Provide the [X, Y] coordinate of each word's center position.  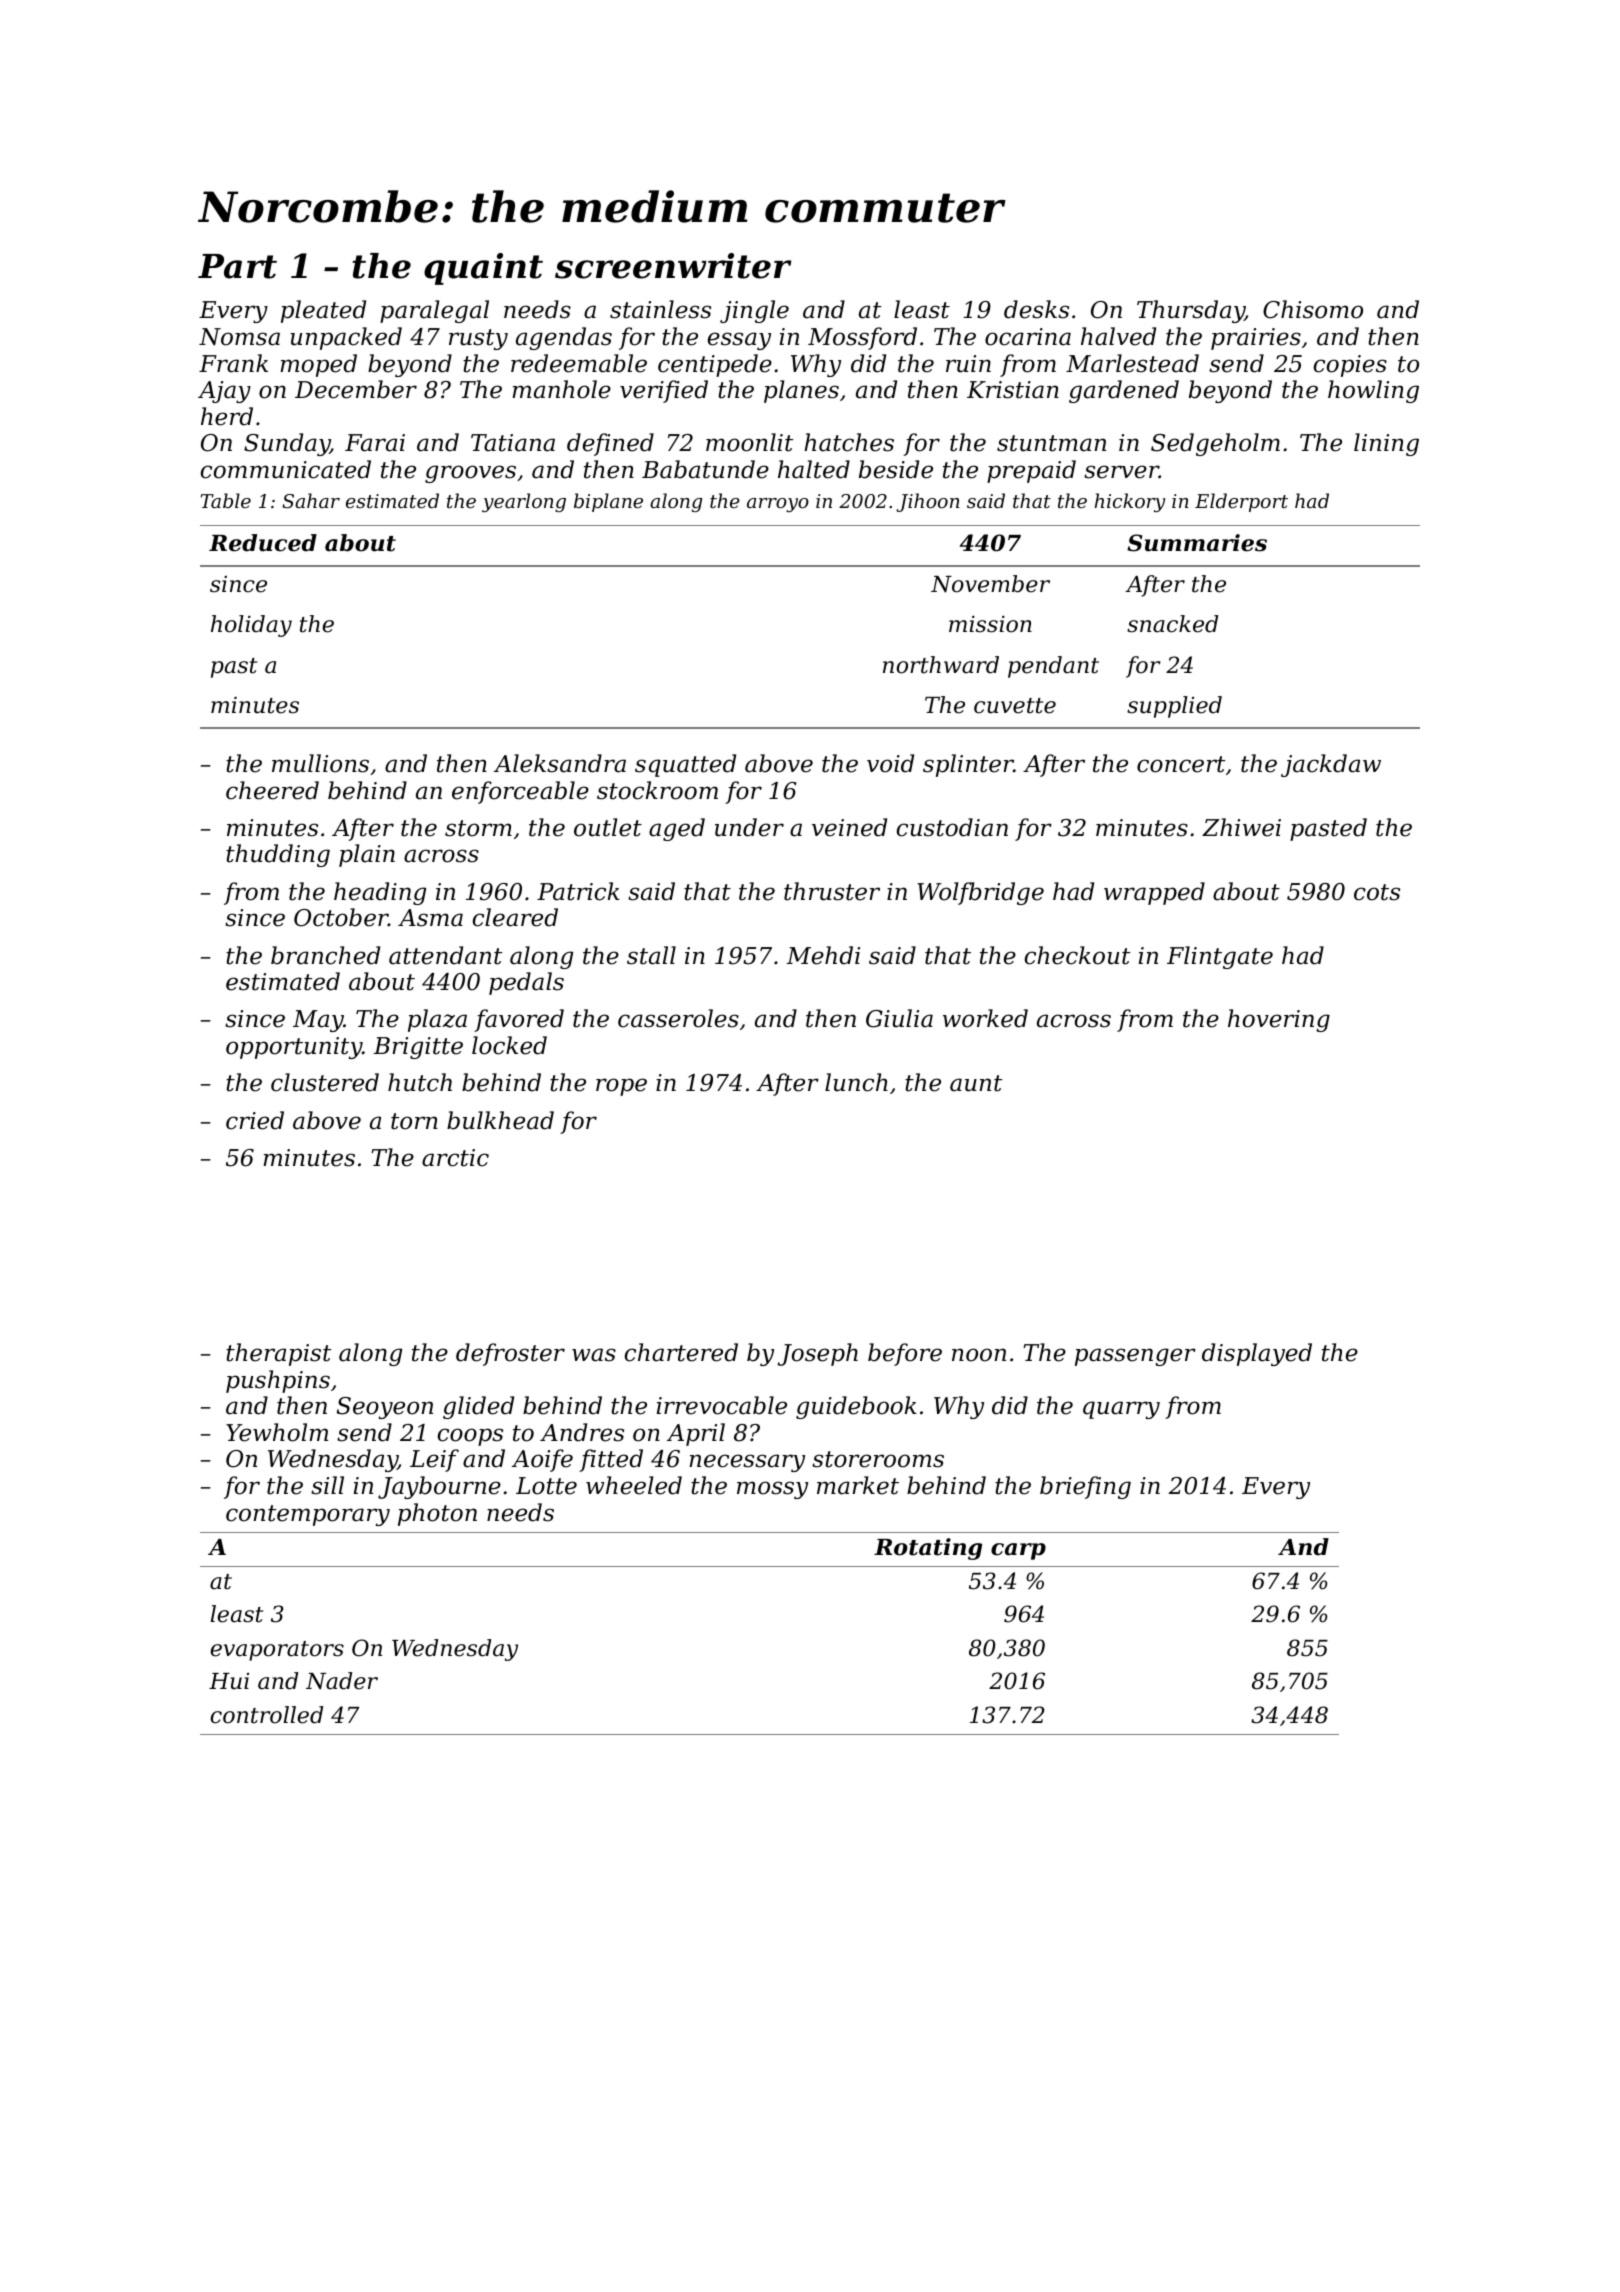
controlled [266, 1715]
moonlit [749, 442]
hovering [1279, 1020]
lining [1386, 444]
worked [985, 1018]
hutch [420, 1082]
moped [318, 365]
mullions [320, 763]
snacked [1172, 624]
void [890, 763]
